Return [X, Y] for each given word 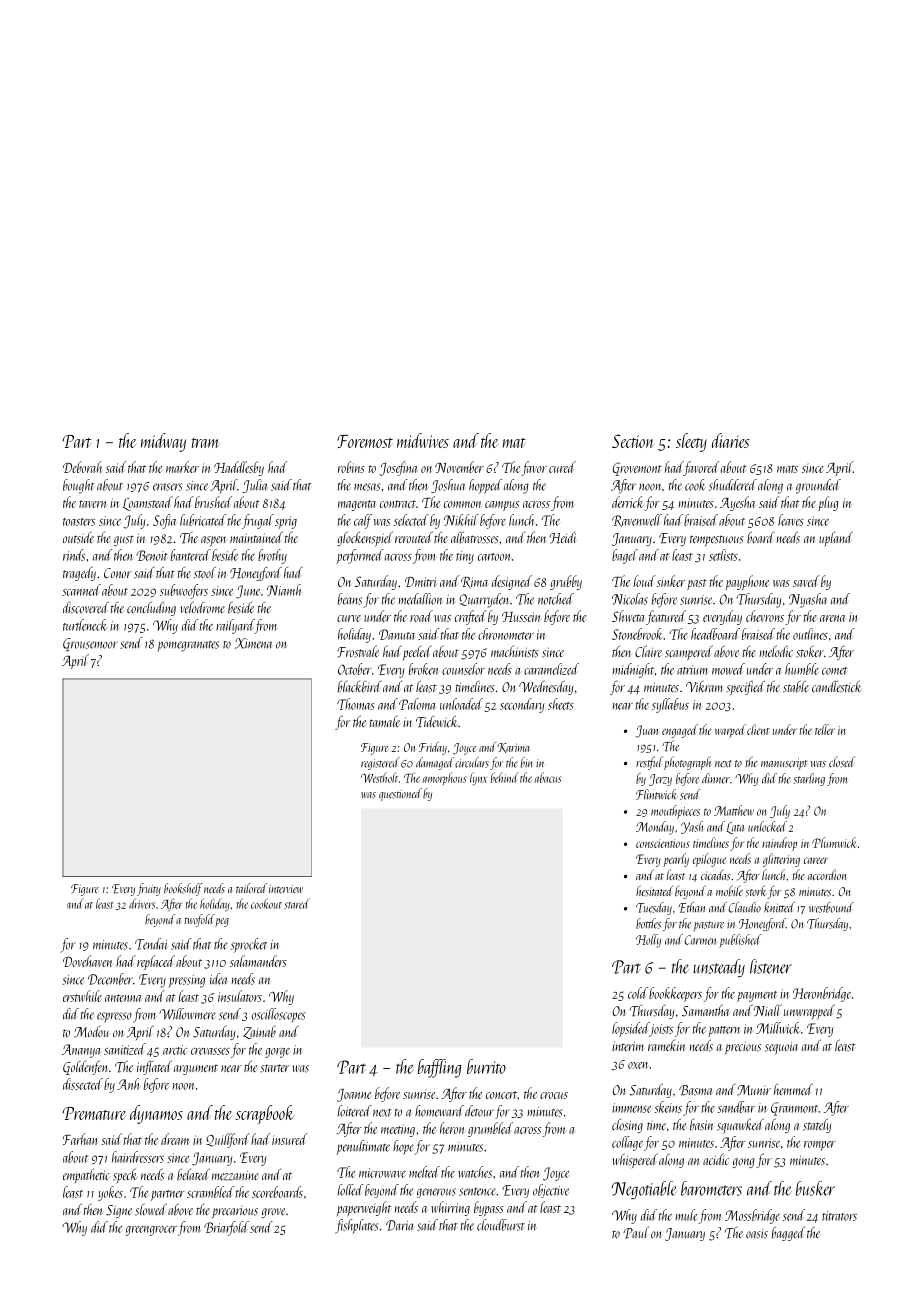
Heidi [563, 538]
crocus [554, 1095]
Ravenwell [637, 520]
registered [380, 763]
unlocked [767, 826]
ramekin [666, 1045]
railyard [235, 626]
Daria [400, 1225]
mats [787, 469]
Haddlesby [239, 468]
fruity [149, 889]
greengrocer [151, 1231]
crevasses [210, 1051]
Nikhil [461, 520]
